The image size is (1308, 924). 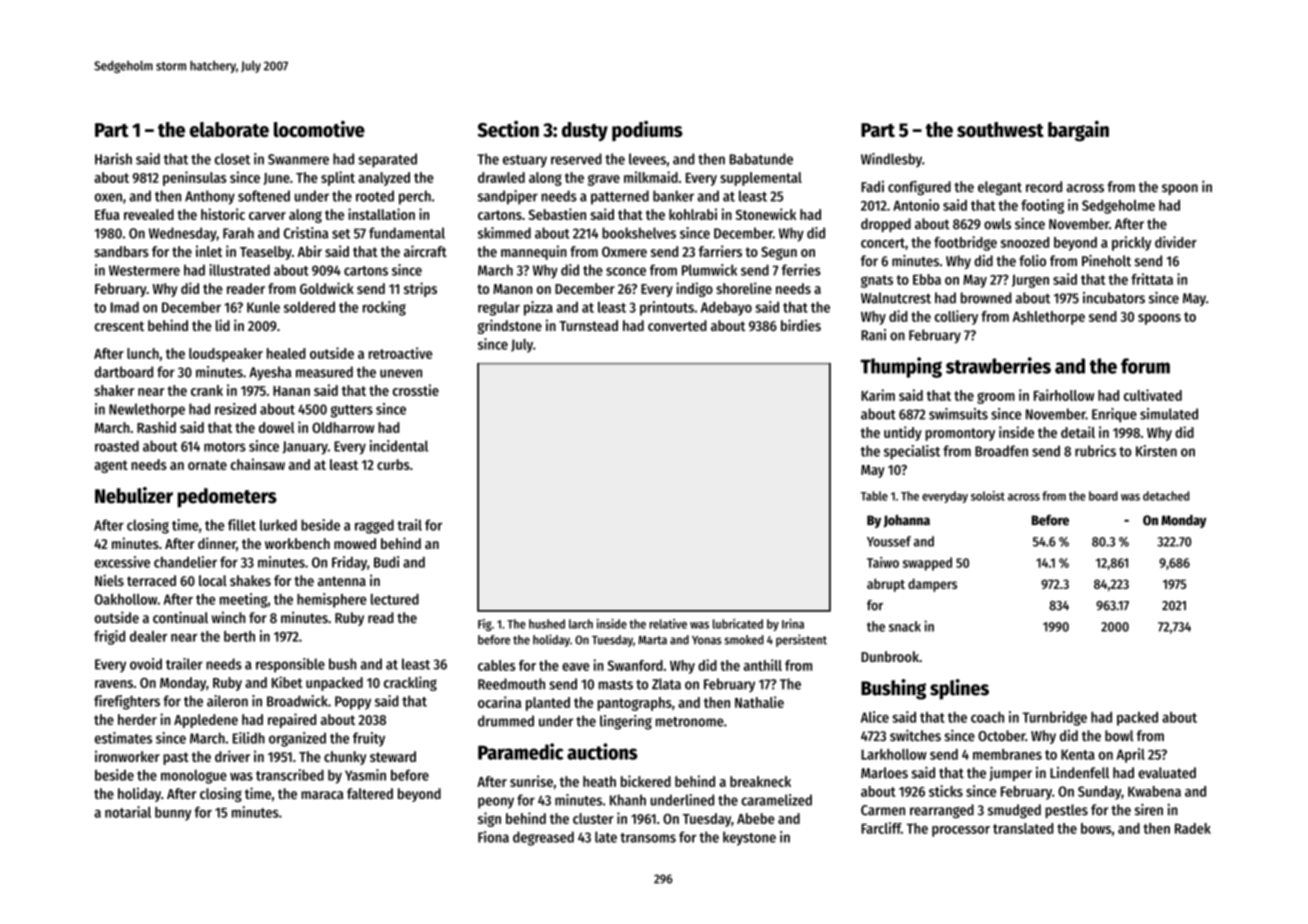 What do you see at coordinates (543, 838) in the screenshot?
I see `degreased` at bounding box center [543, 838].
